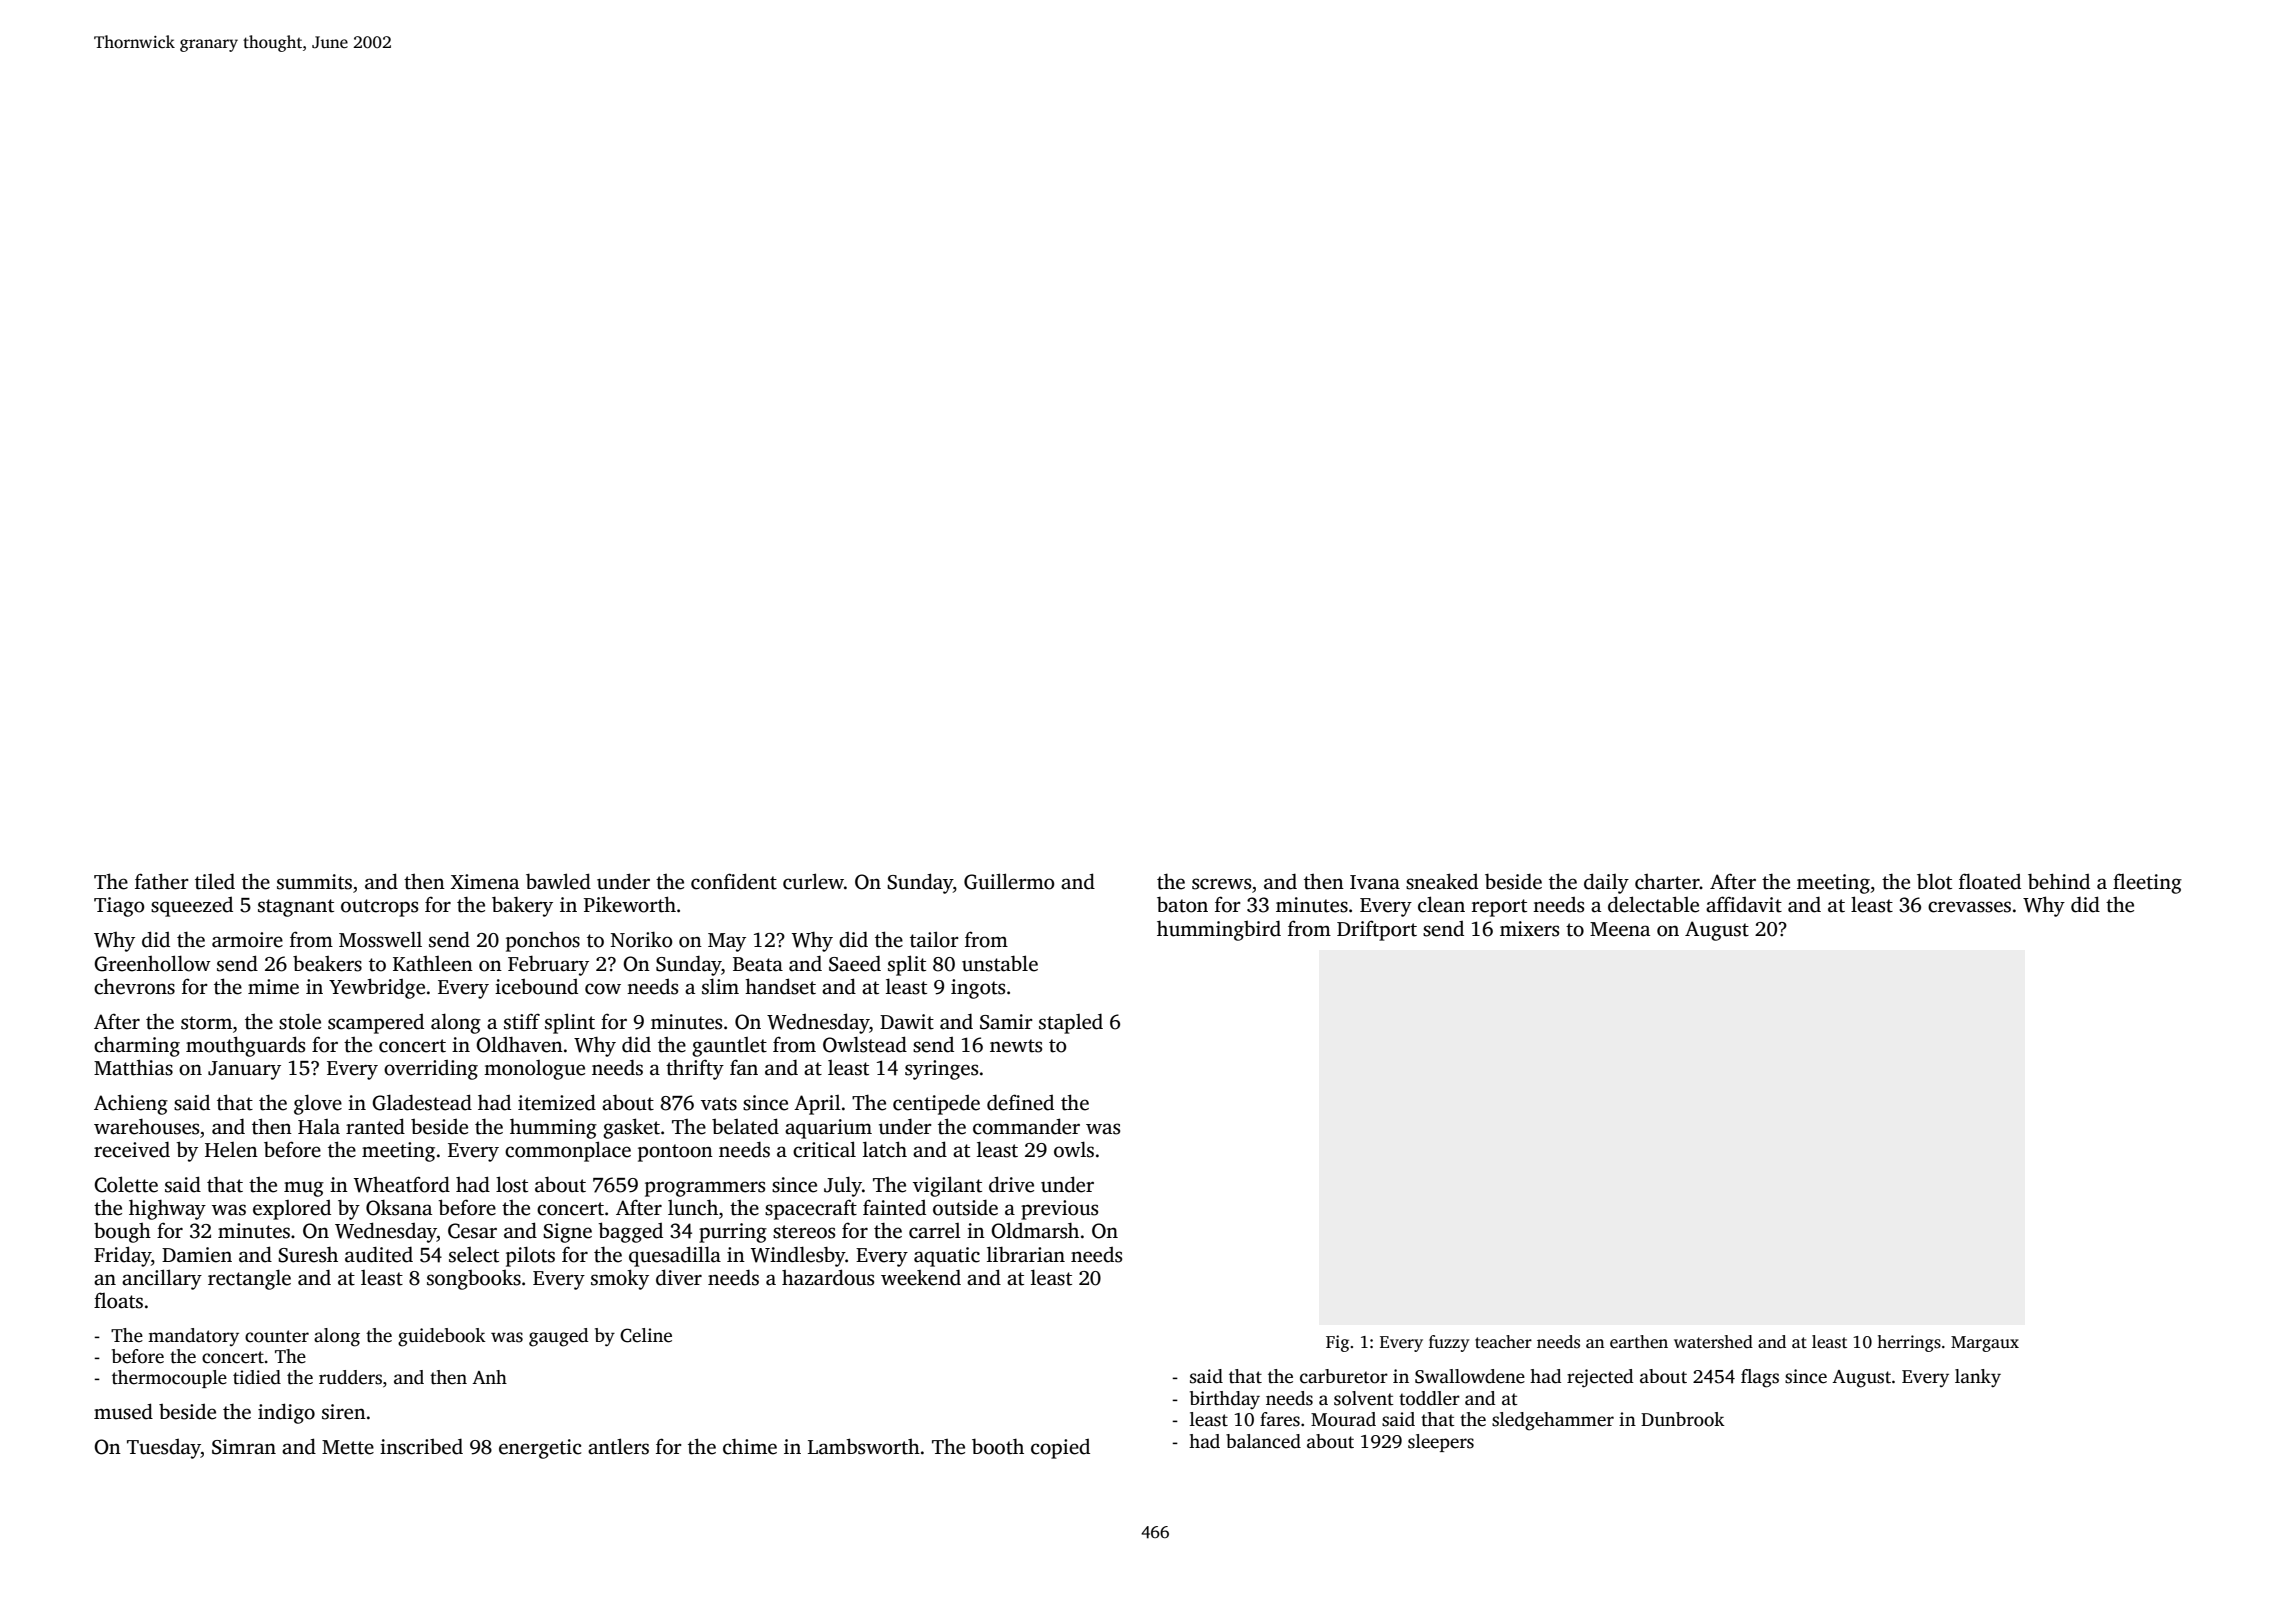  I want to click on blot, so click(1934, 881).
